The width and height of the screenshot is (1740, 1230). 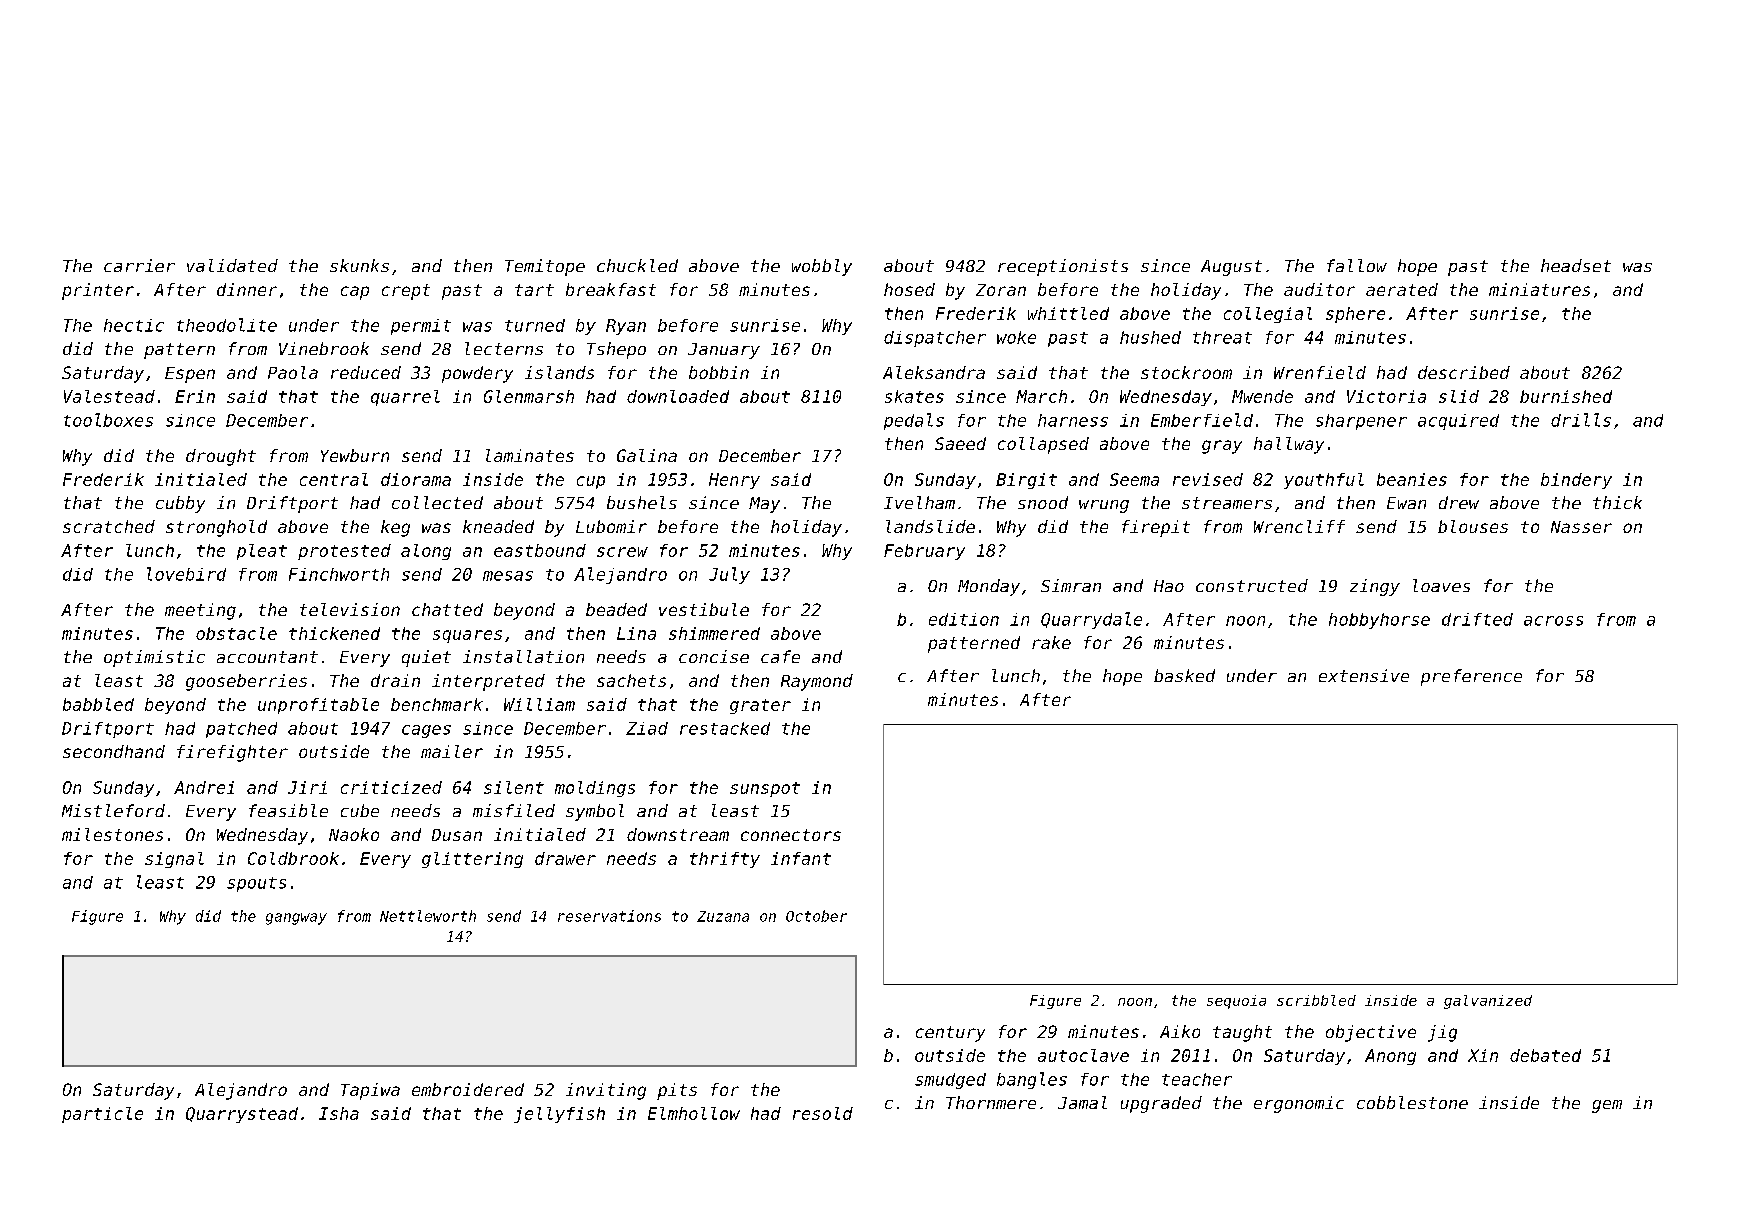 What do you see at coordinates (296, 919) in the screenshot?
I see `gangway` at bounding box center [296, 919].
